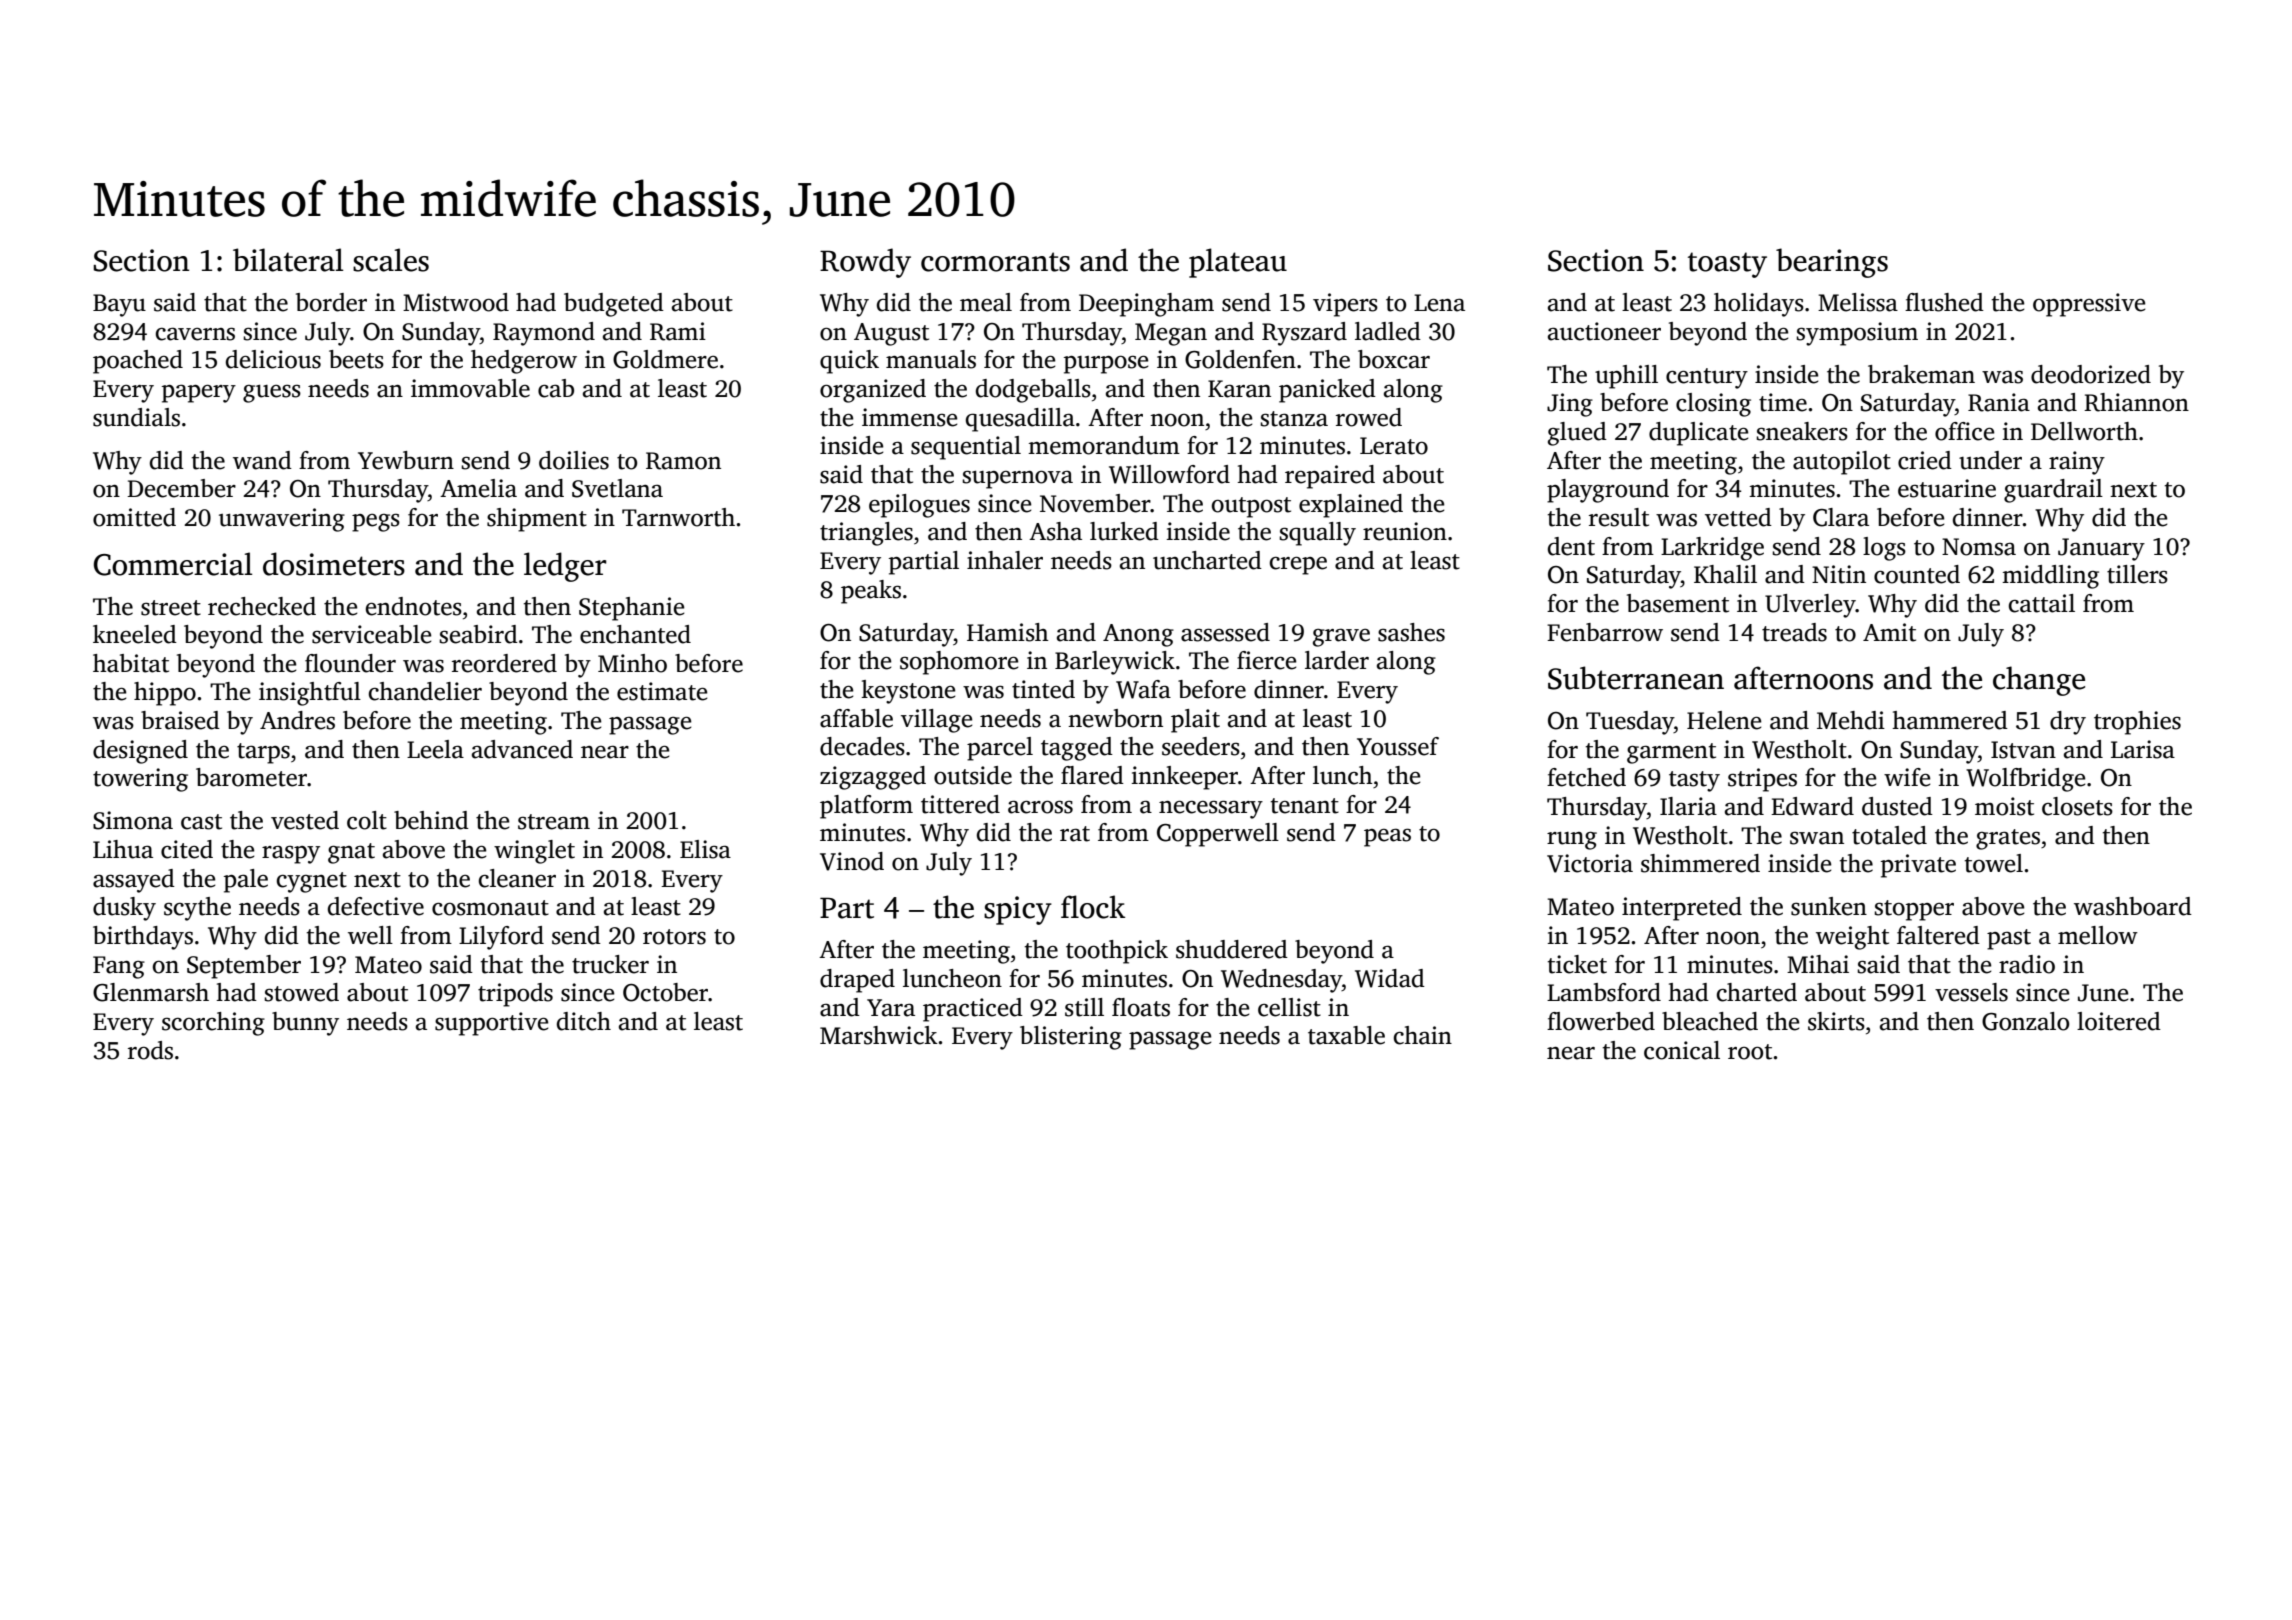  What do you see at coordinates (414, 606) in the screenshot?
I see `endnotes` at bounding box center [414, 606].
